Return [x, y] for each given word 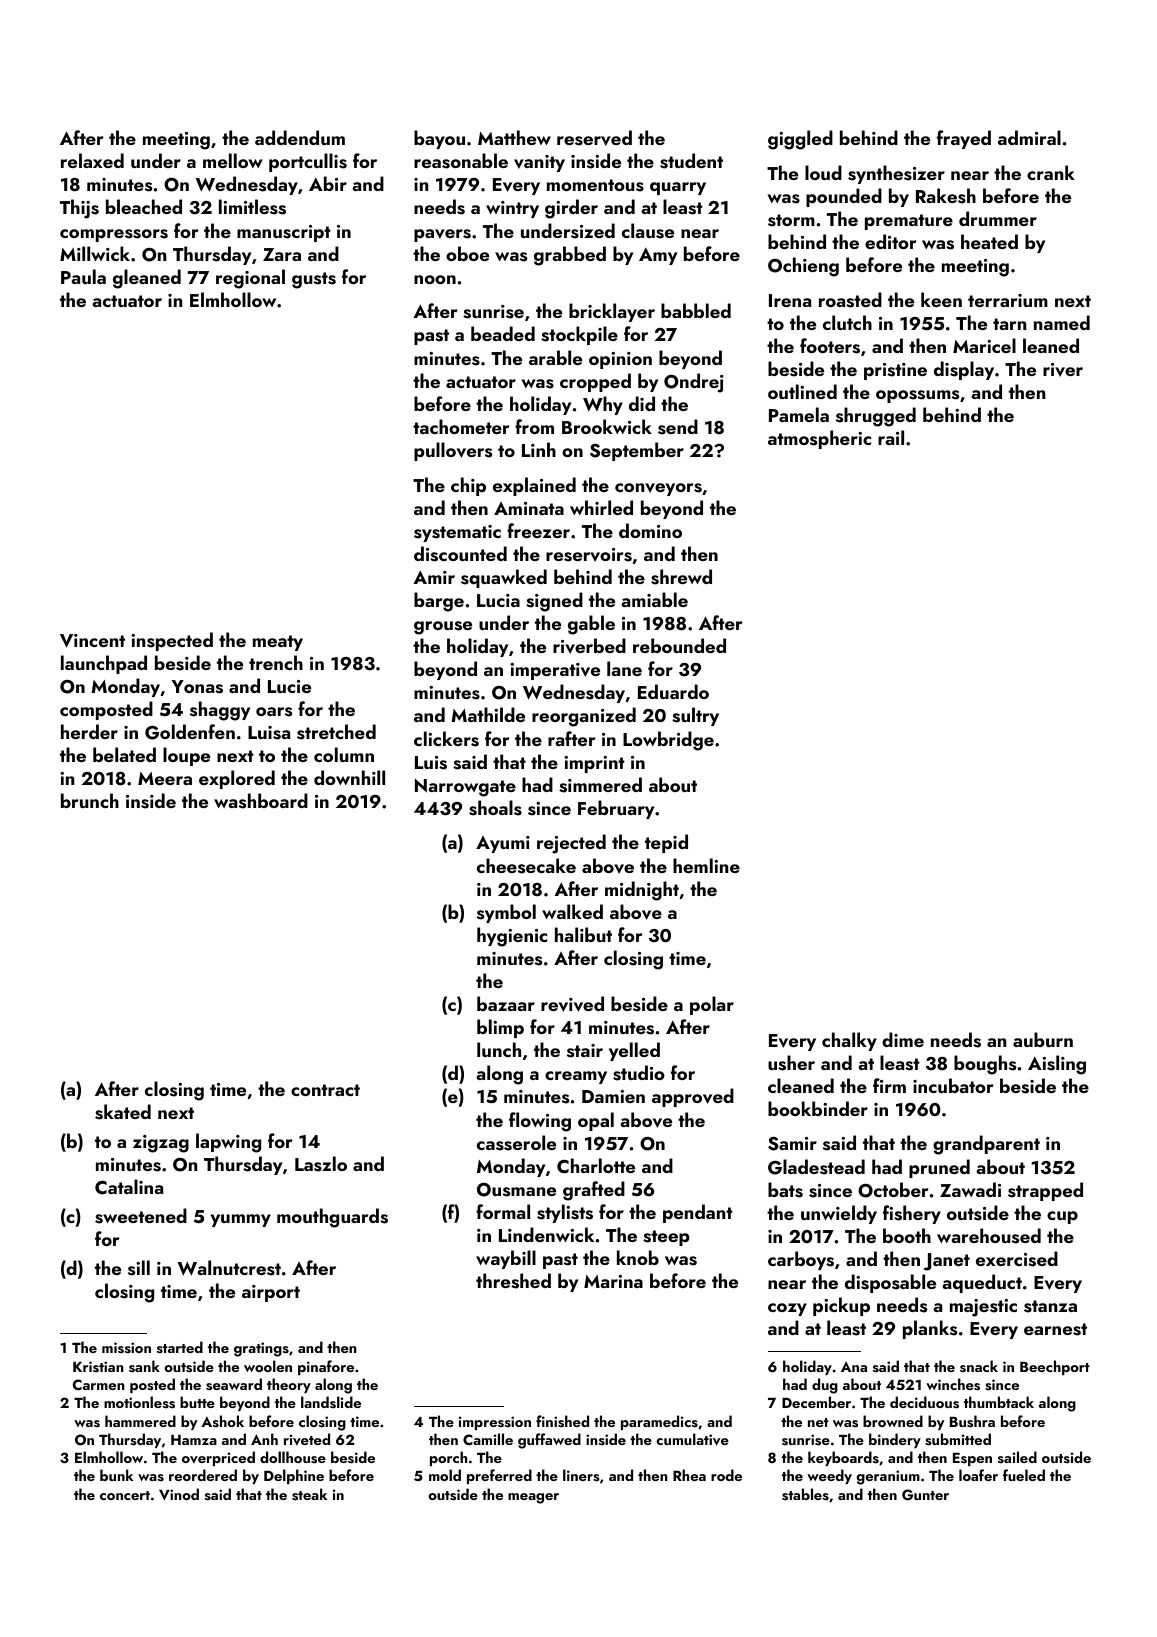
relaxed [92, 160]
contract [325, 1090]
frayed [964, 139]
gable [591, 625]
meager [533, 1498]
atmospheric [819, 439]
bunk [116, 1475]
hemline [706, 865]
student [691, 161]
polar [712, 1005]
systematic [457, 533]
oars [274, 712]
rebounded [679, 645]
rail [891, 437]
